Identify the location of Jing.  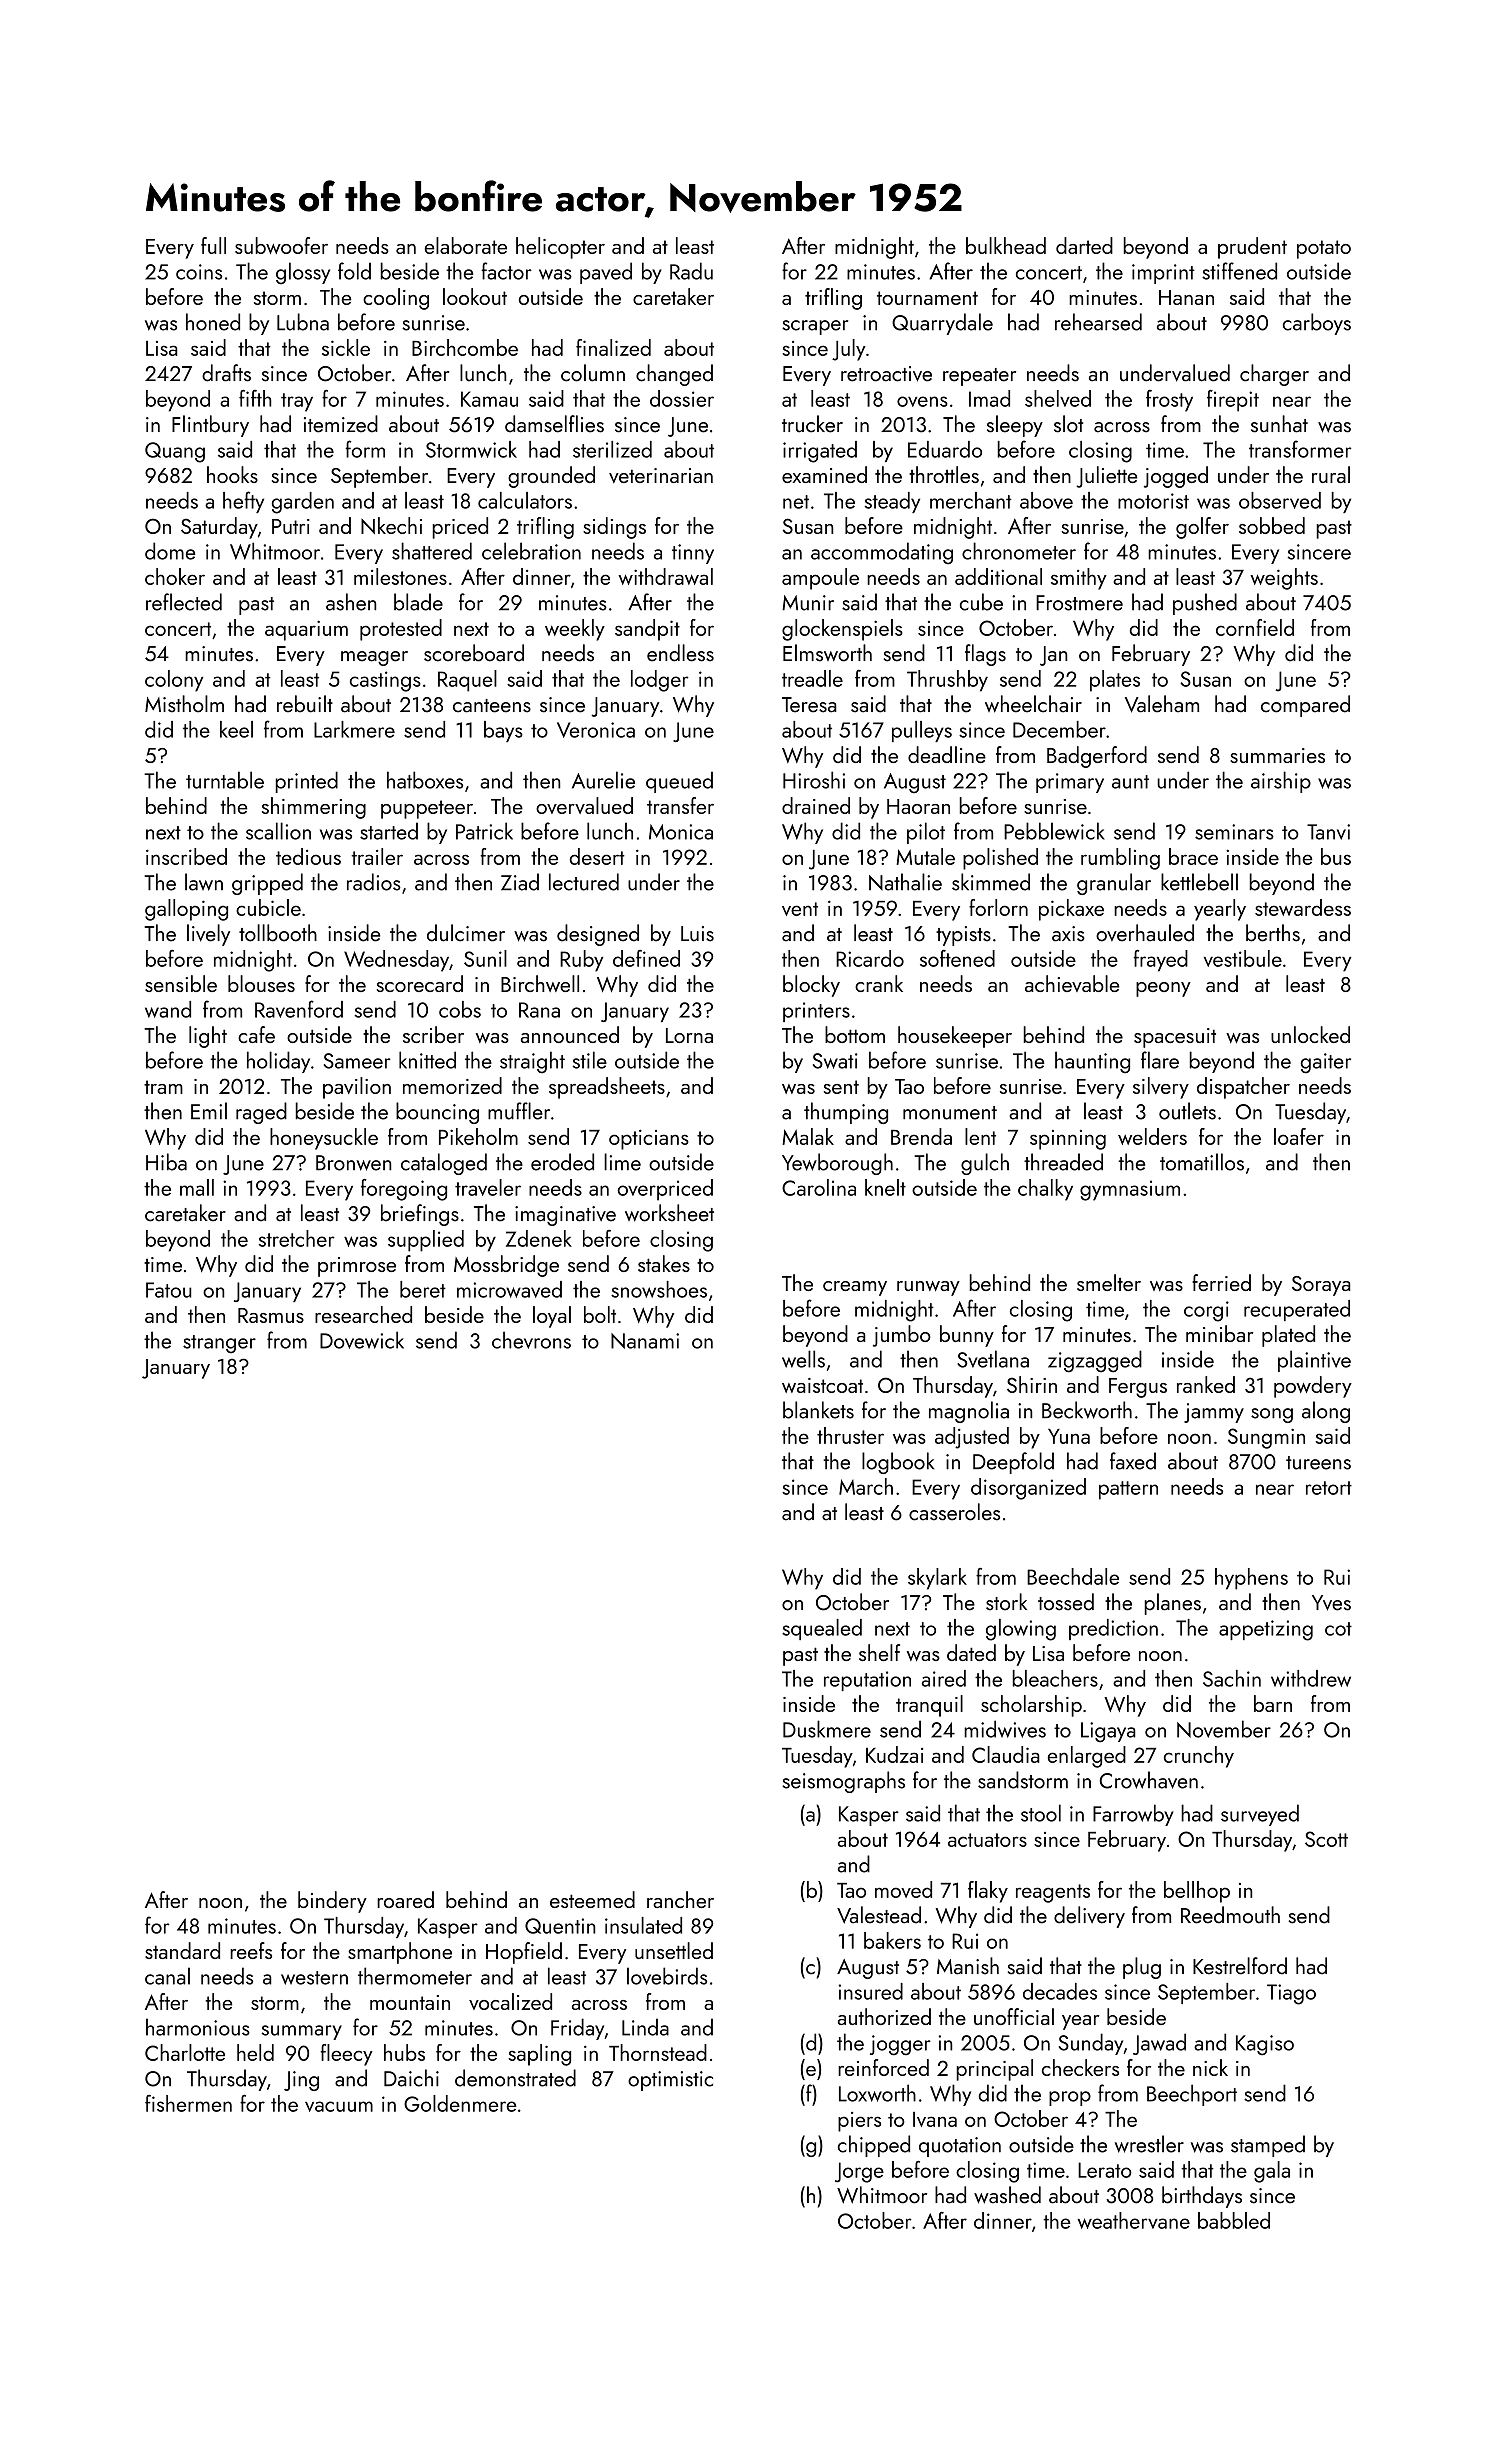
(301, 2081).
